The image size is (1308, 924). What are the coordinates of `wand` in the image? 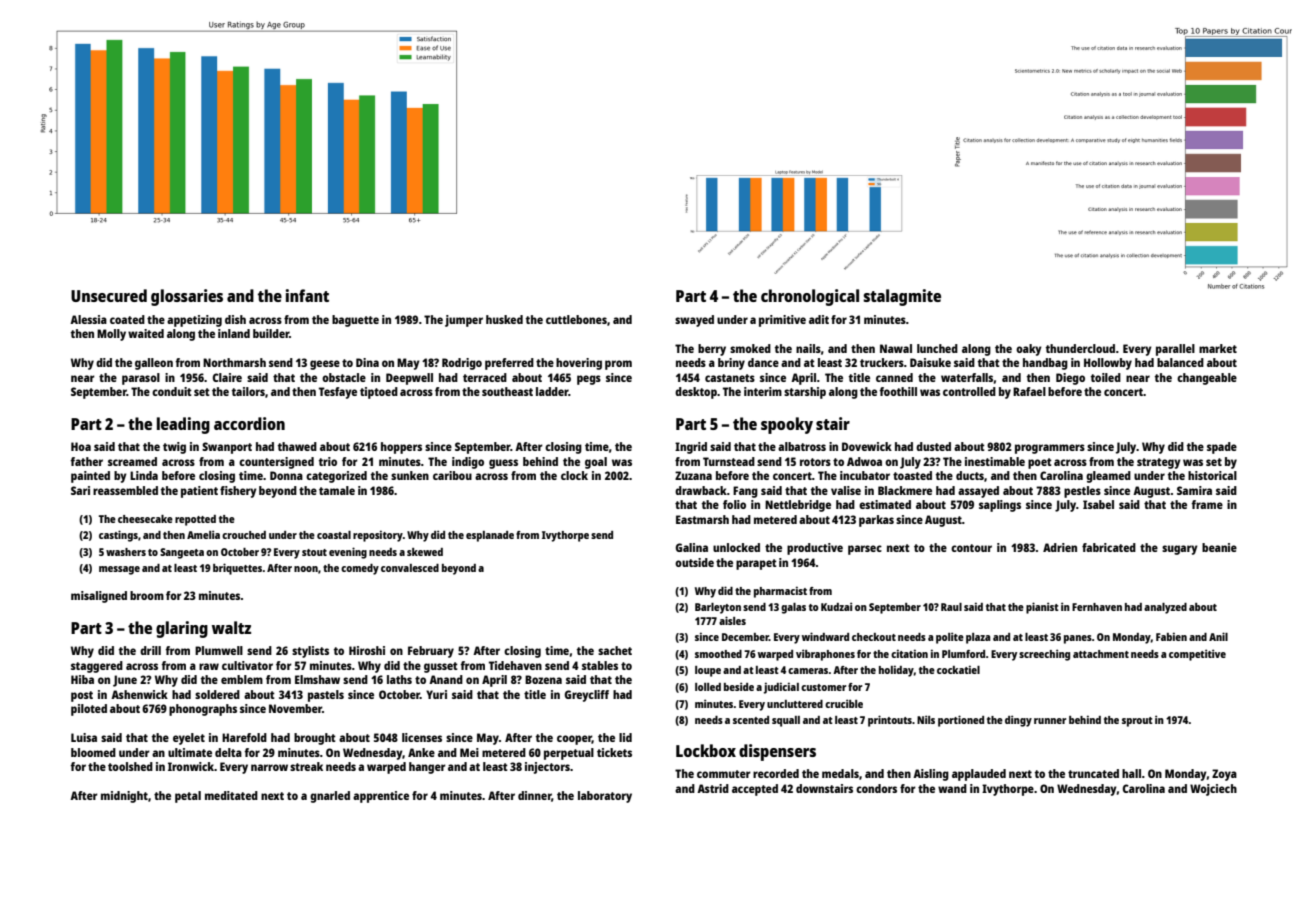 It's located at (952, 788).
